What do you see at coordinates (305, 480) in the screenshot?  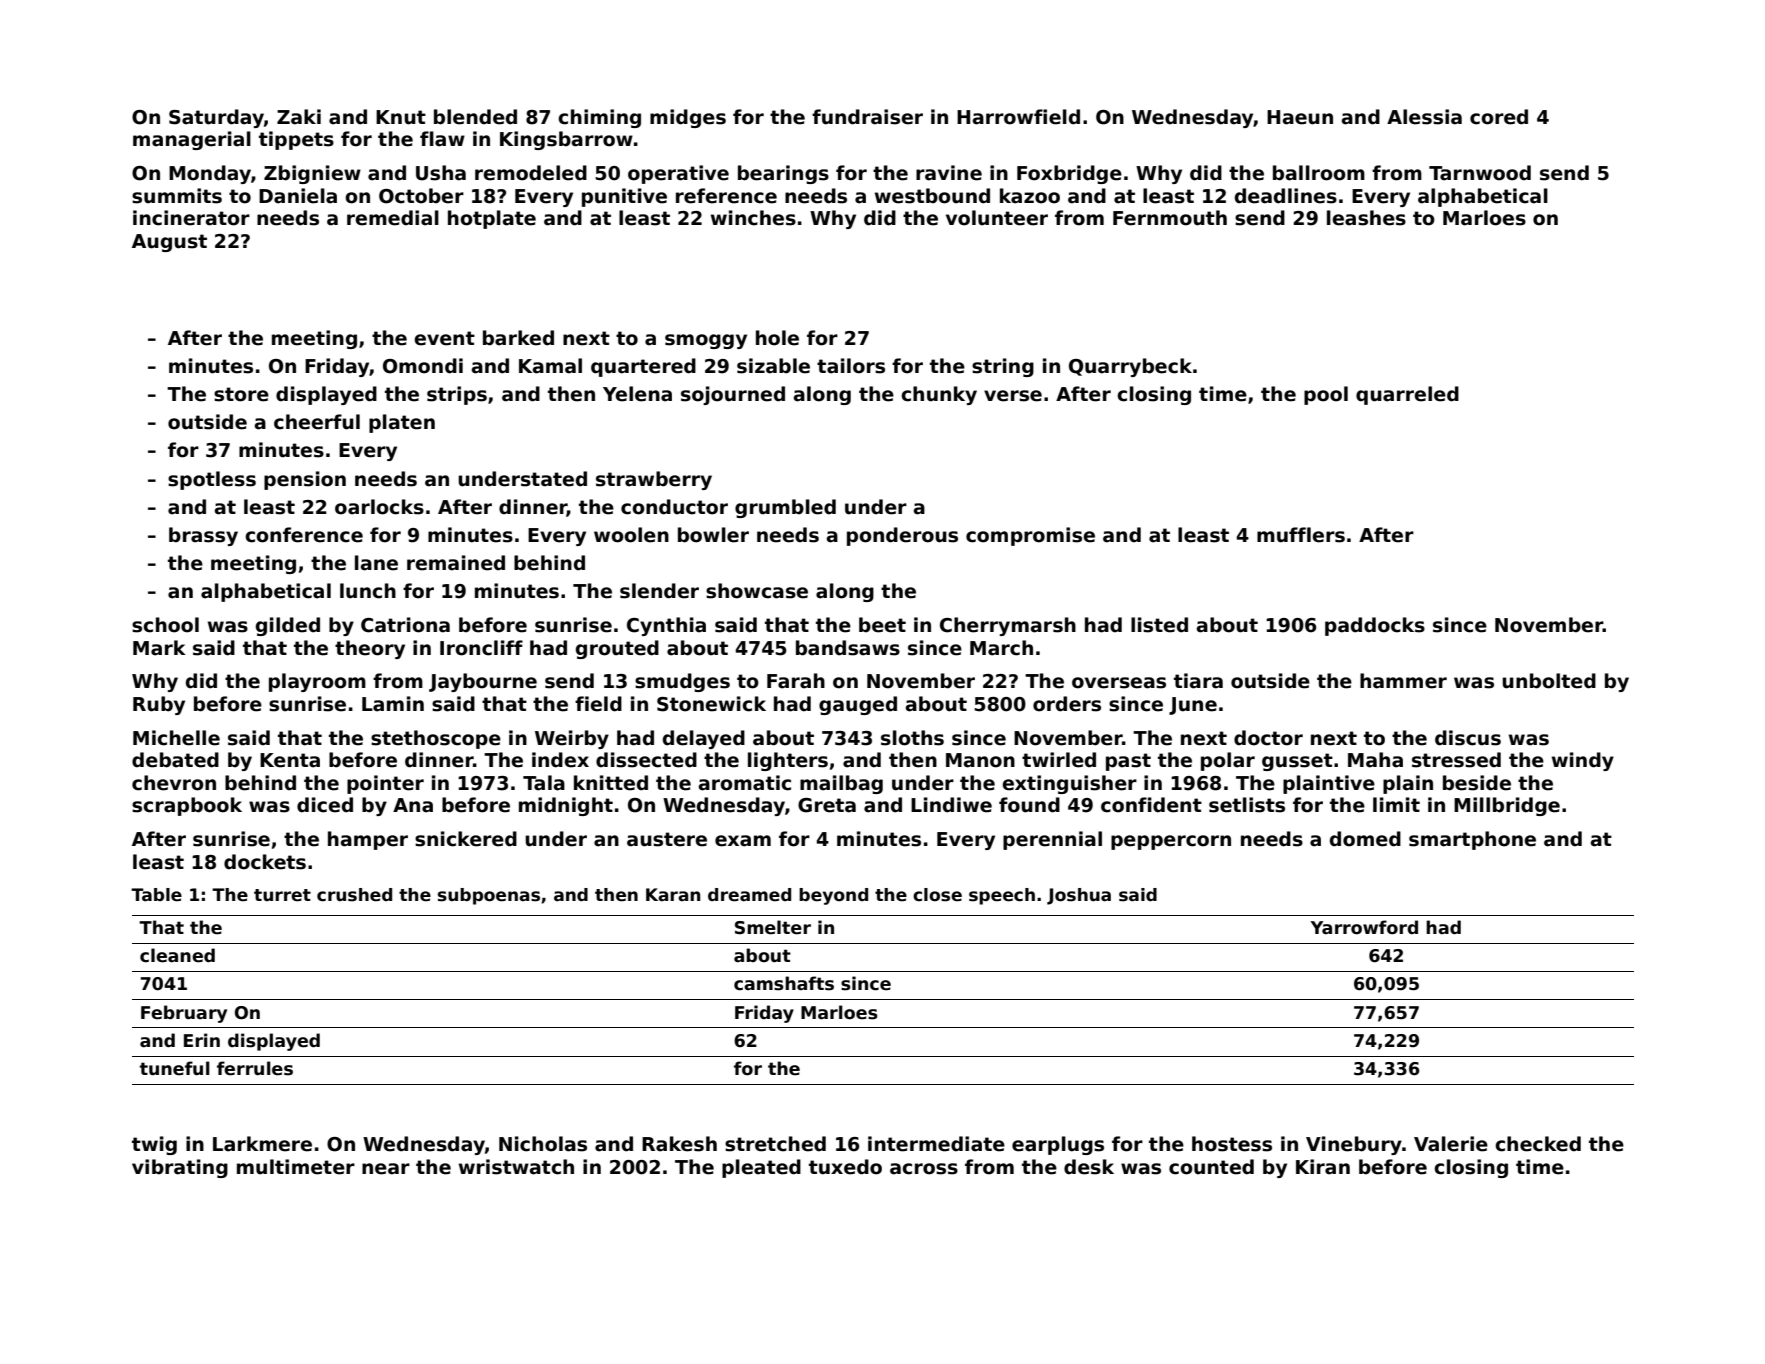 I see `pension` at bounding box center [305, 480].
